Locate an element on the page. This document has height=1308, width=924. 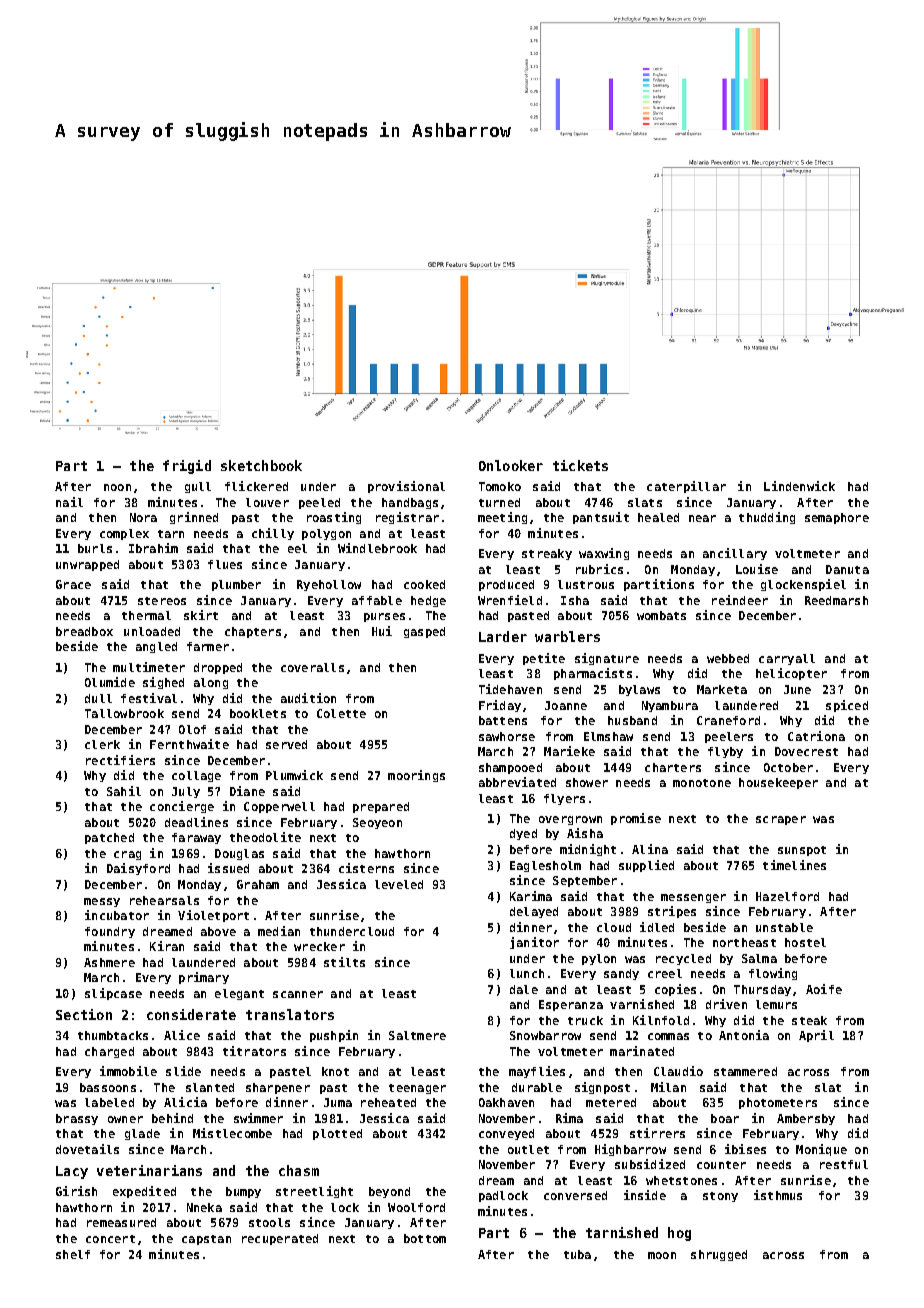
concierge is located at coordinates (182, 807).
